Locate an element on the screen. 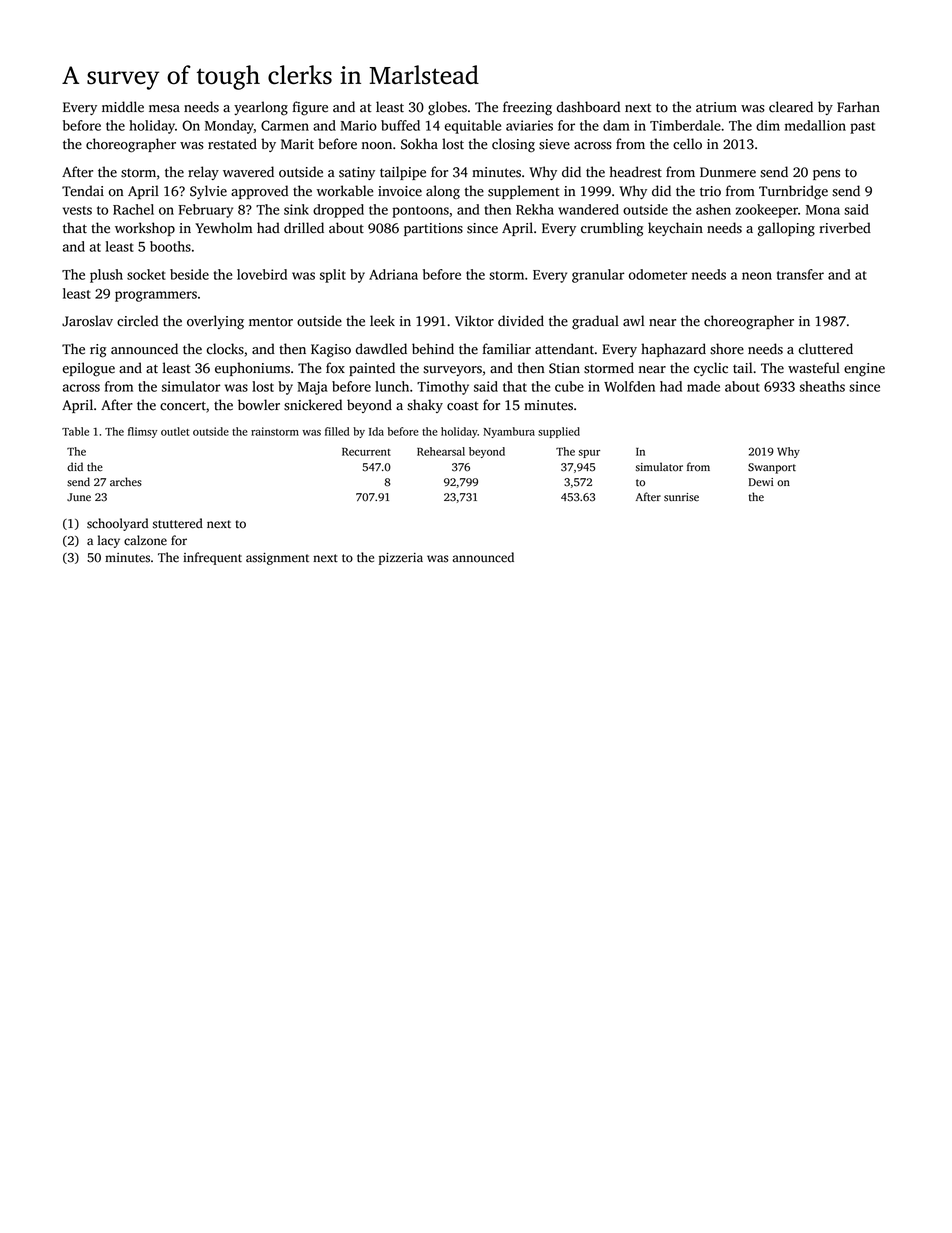  Yewholm is located at coordinates (223, 228).
